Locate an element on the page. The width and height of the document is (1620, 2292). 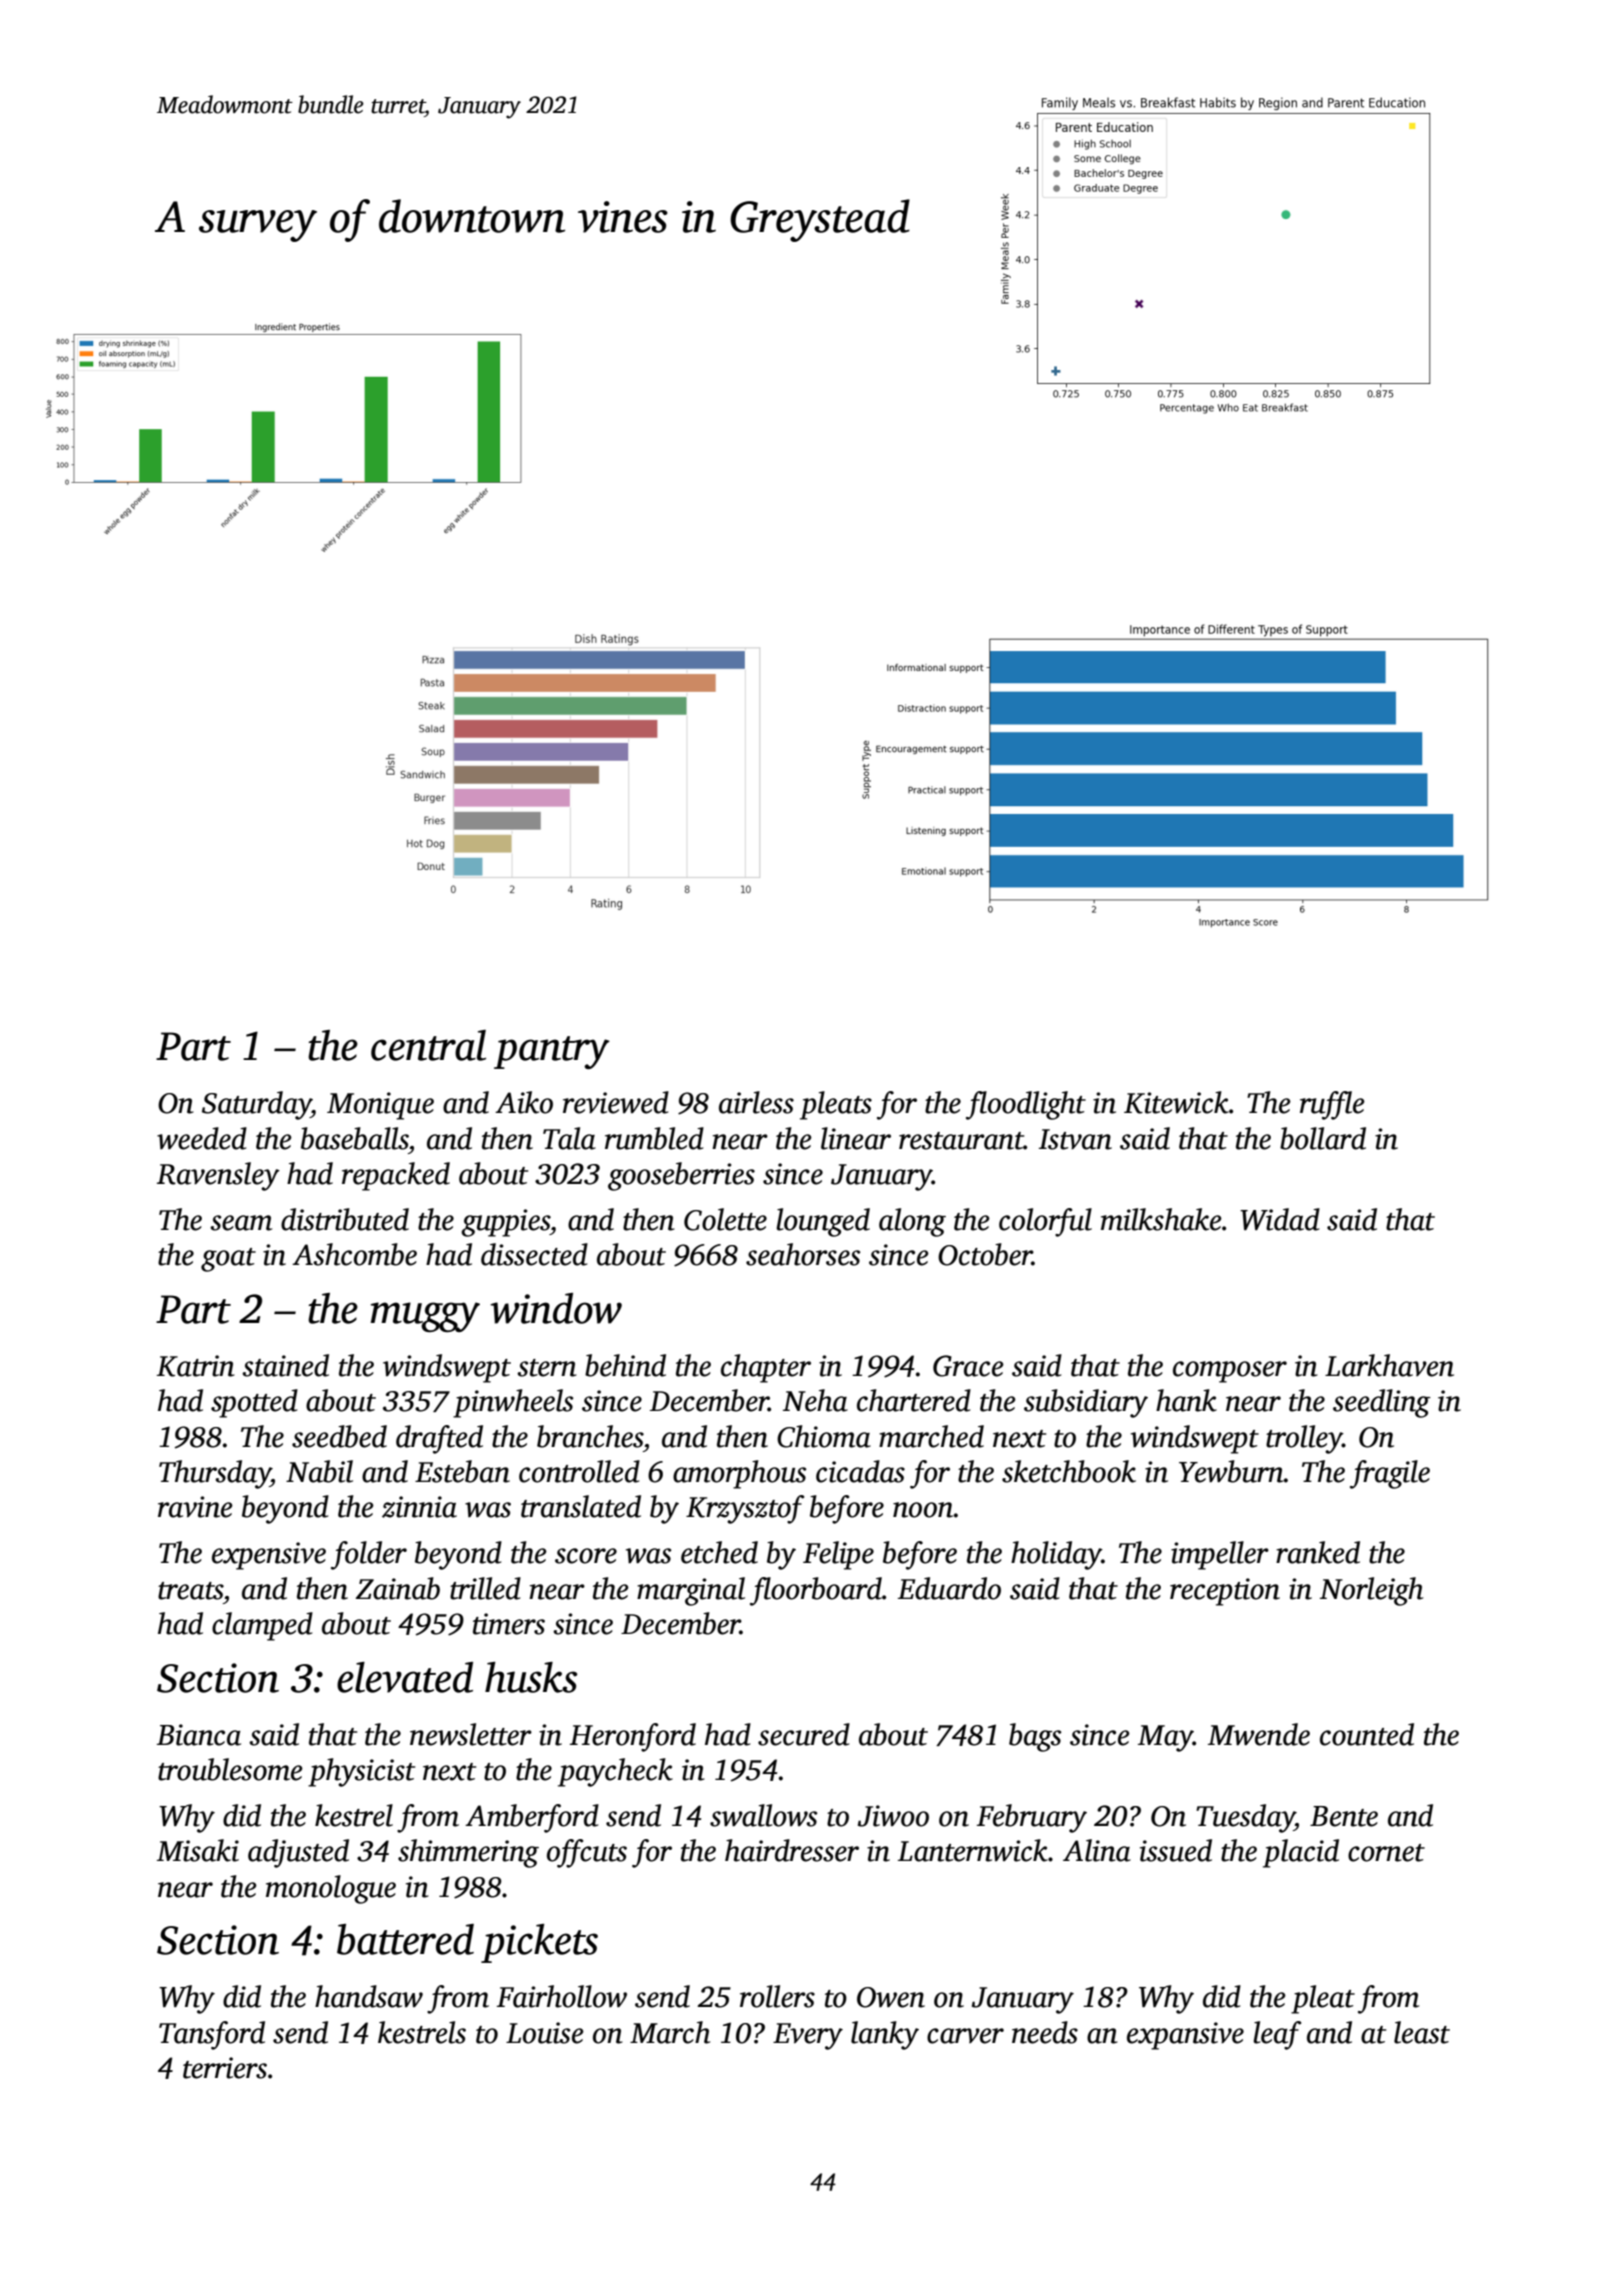
ruffle is located at coordinates (1332, 1105).
